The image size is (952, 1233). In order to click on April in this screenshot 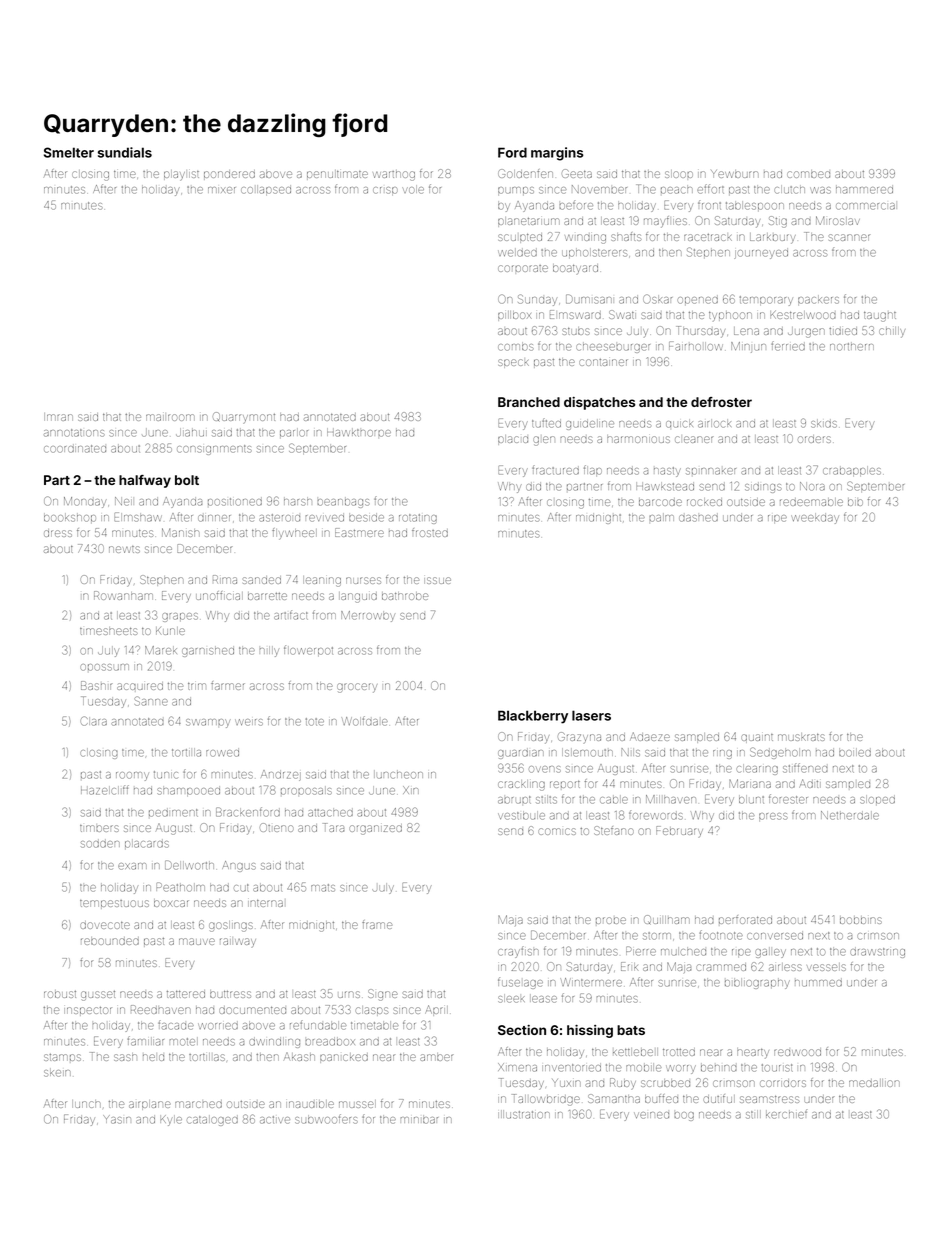, I will do `click(437, 1010)`.
